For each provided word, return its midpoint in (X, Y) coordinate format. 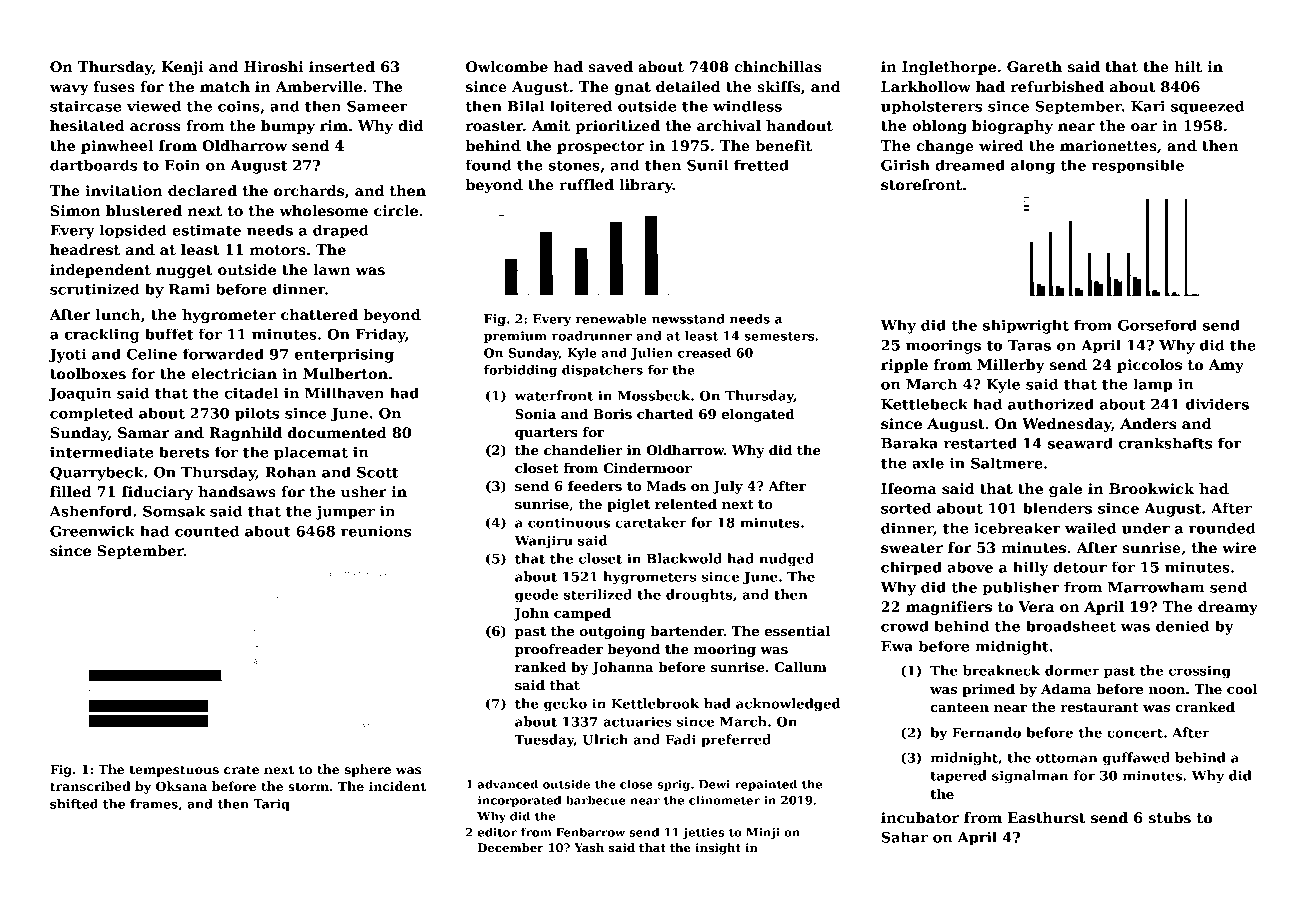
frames (154, 804)
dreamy (1228, 608)
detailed (688, 86)
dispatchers (602, 371)
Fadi (680, 739)
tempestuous (174, 771)
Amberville (318, 86)
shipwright (1026, 326)
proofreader (559, 650)
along (1033, 166)
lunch (118, 314)
